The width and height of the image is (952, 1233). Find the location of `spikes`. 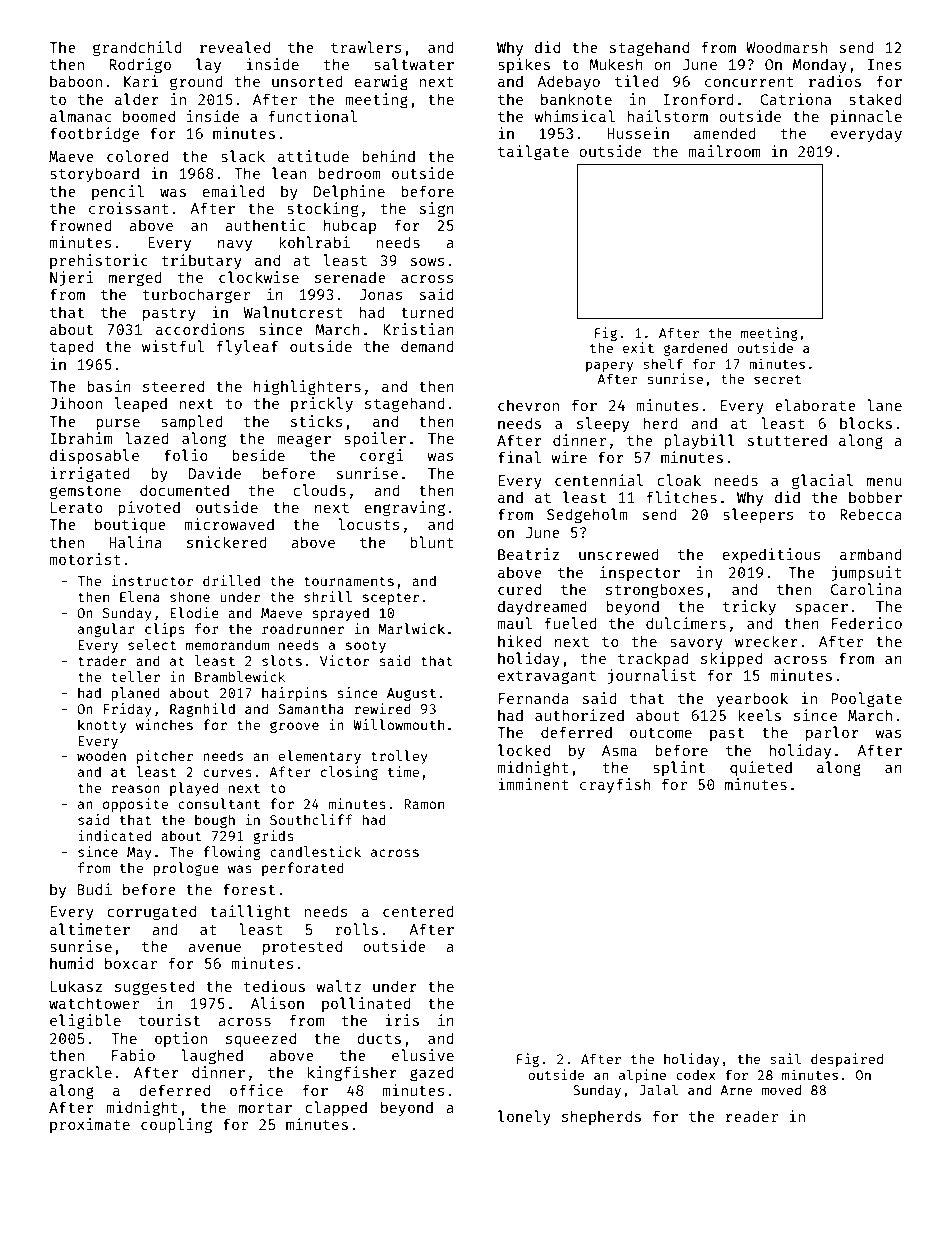

spikes is located at coordinates (524, 65).
